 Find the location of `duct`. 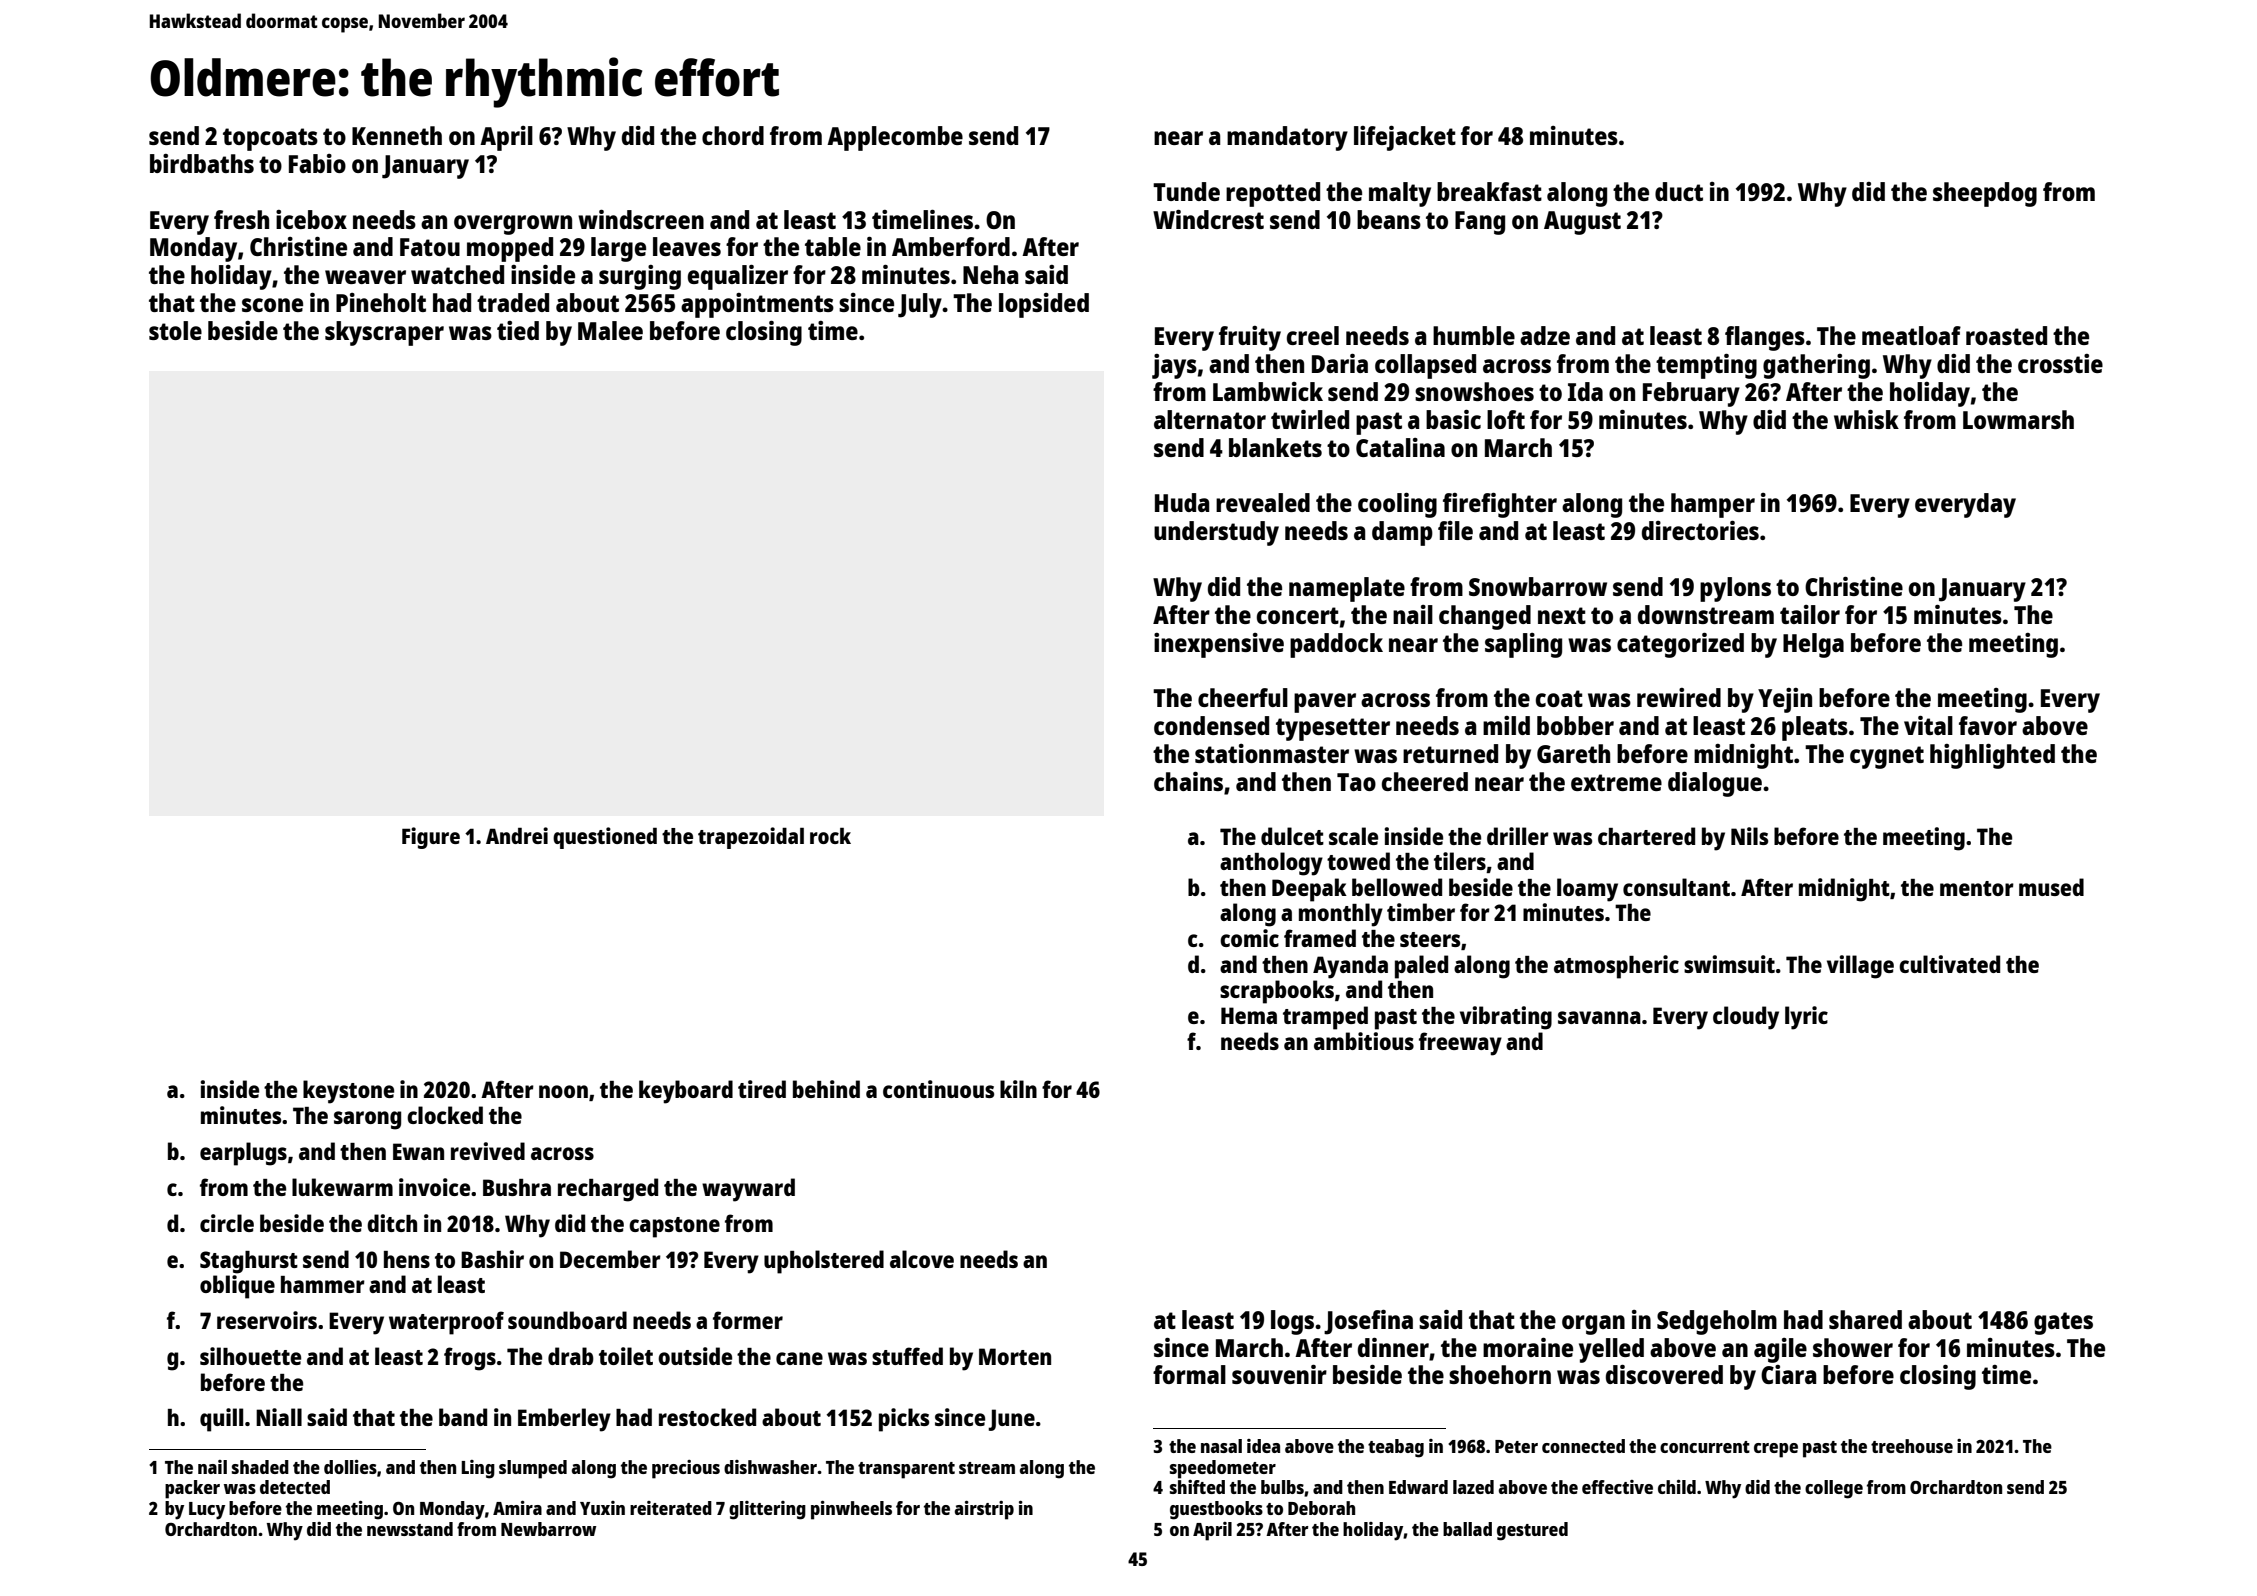

duct is located at coordinates (1679, 191).
